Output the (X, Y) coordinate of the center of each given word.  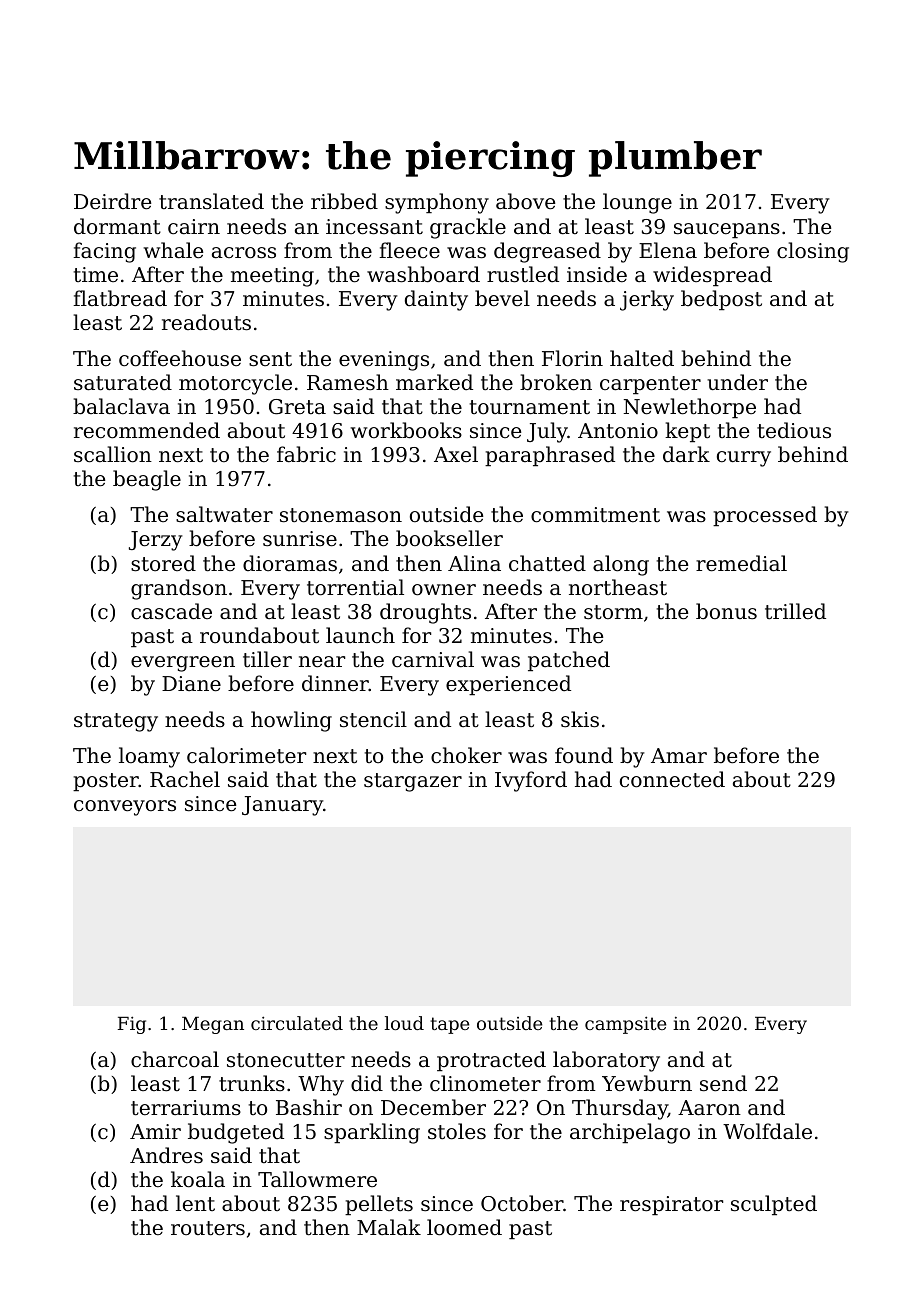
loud (404, 1023)
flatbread (120, 298)
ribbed (344, 201)
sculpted (774, 1205)
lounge (637, 203)
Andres (166, 1155)
